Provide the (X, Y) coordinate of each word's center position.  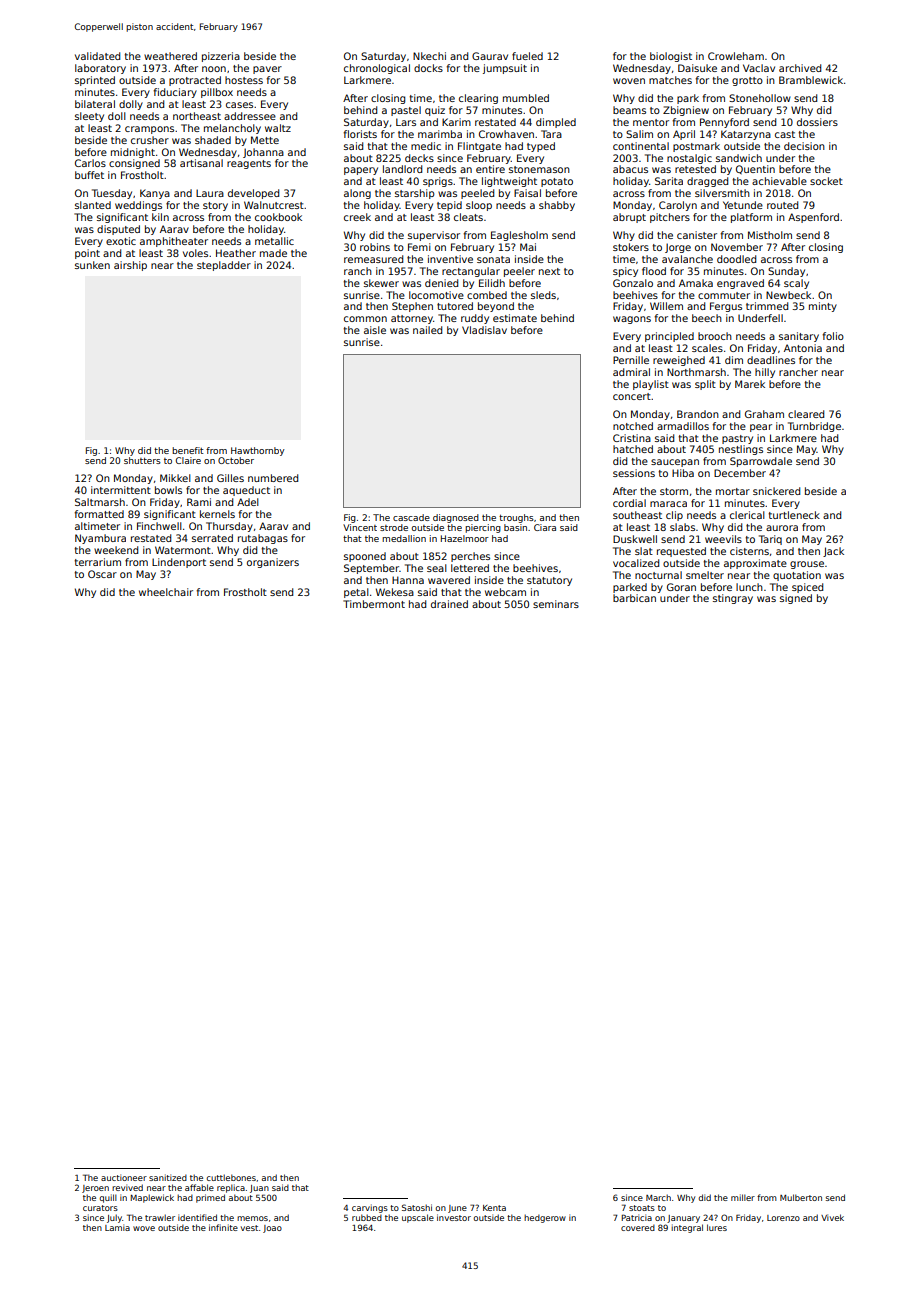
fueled (527, 56)
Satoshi (417, 1207)
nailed (427, 330)
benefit (188, 450)
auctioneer (124, 1177)
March (658, 1197)
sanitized (168, 1177)
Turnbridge (814, 427)
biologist (671, 57)
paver (267, 70)
